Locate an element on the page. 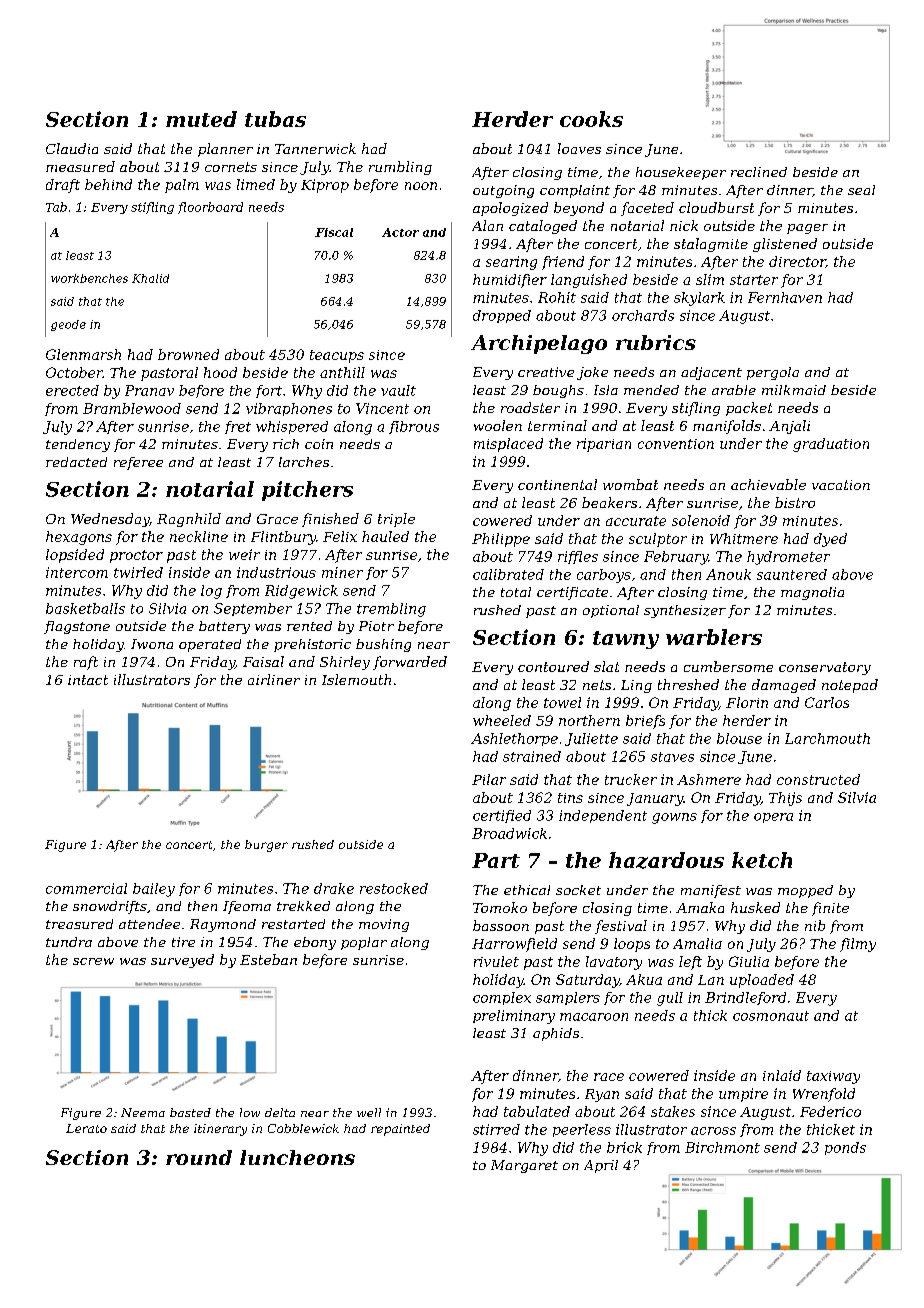  moving is located at coordinates (384, 925).
